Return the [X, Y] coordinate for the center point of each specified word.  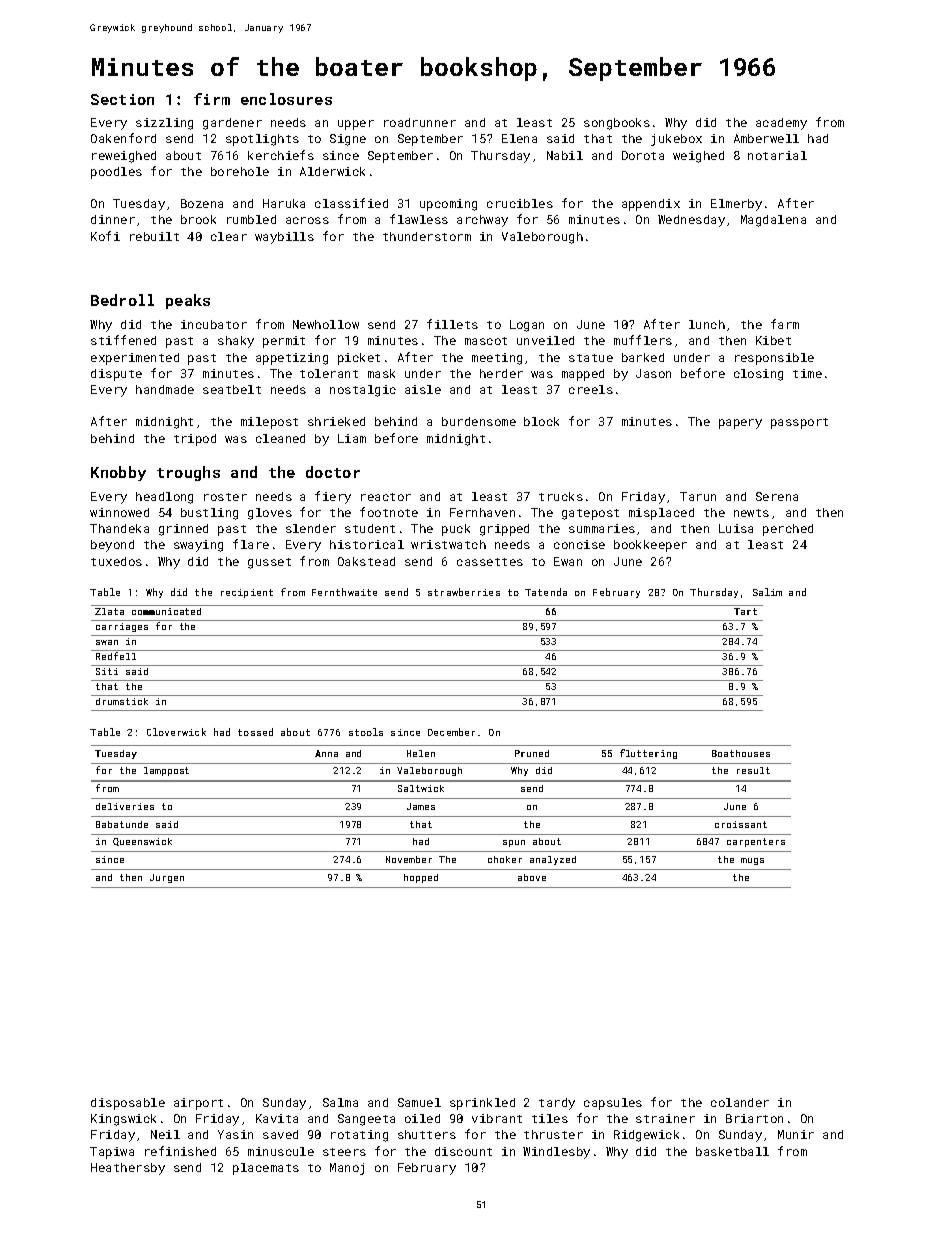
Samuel [419, 1102]
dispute [116, 375]
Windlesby [556, 1153]
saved [280, 1134]
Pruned [532, 753]
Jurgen [167, 878]
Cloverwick [176, 732]
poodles [116, 173]
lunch [707, 324]
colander [740, 1102]
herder [501, 373]
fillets [452, 324]
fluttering [648, 754]
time [807, 373]
